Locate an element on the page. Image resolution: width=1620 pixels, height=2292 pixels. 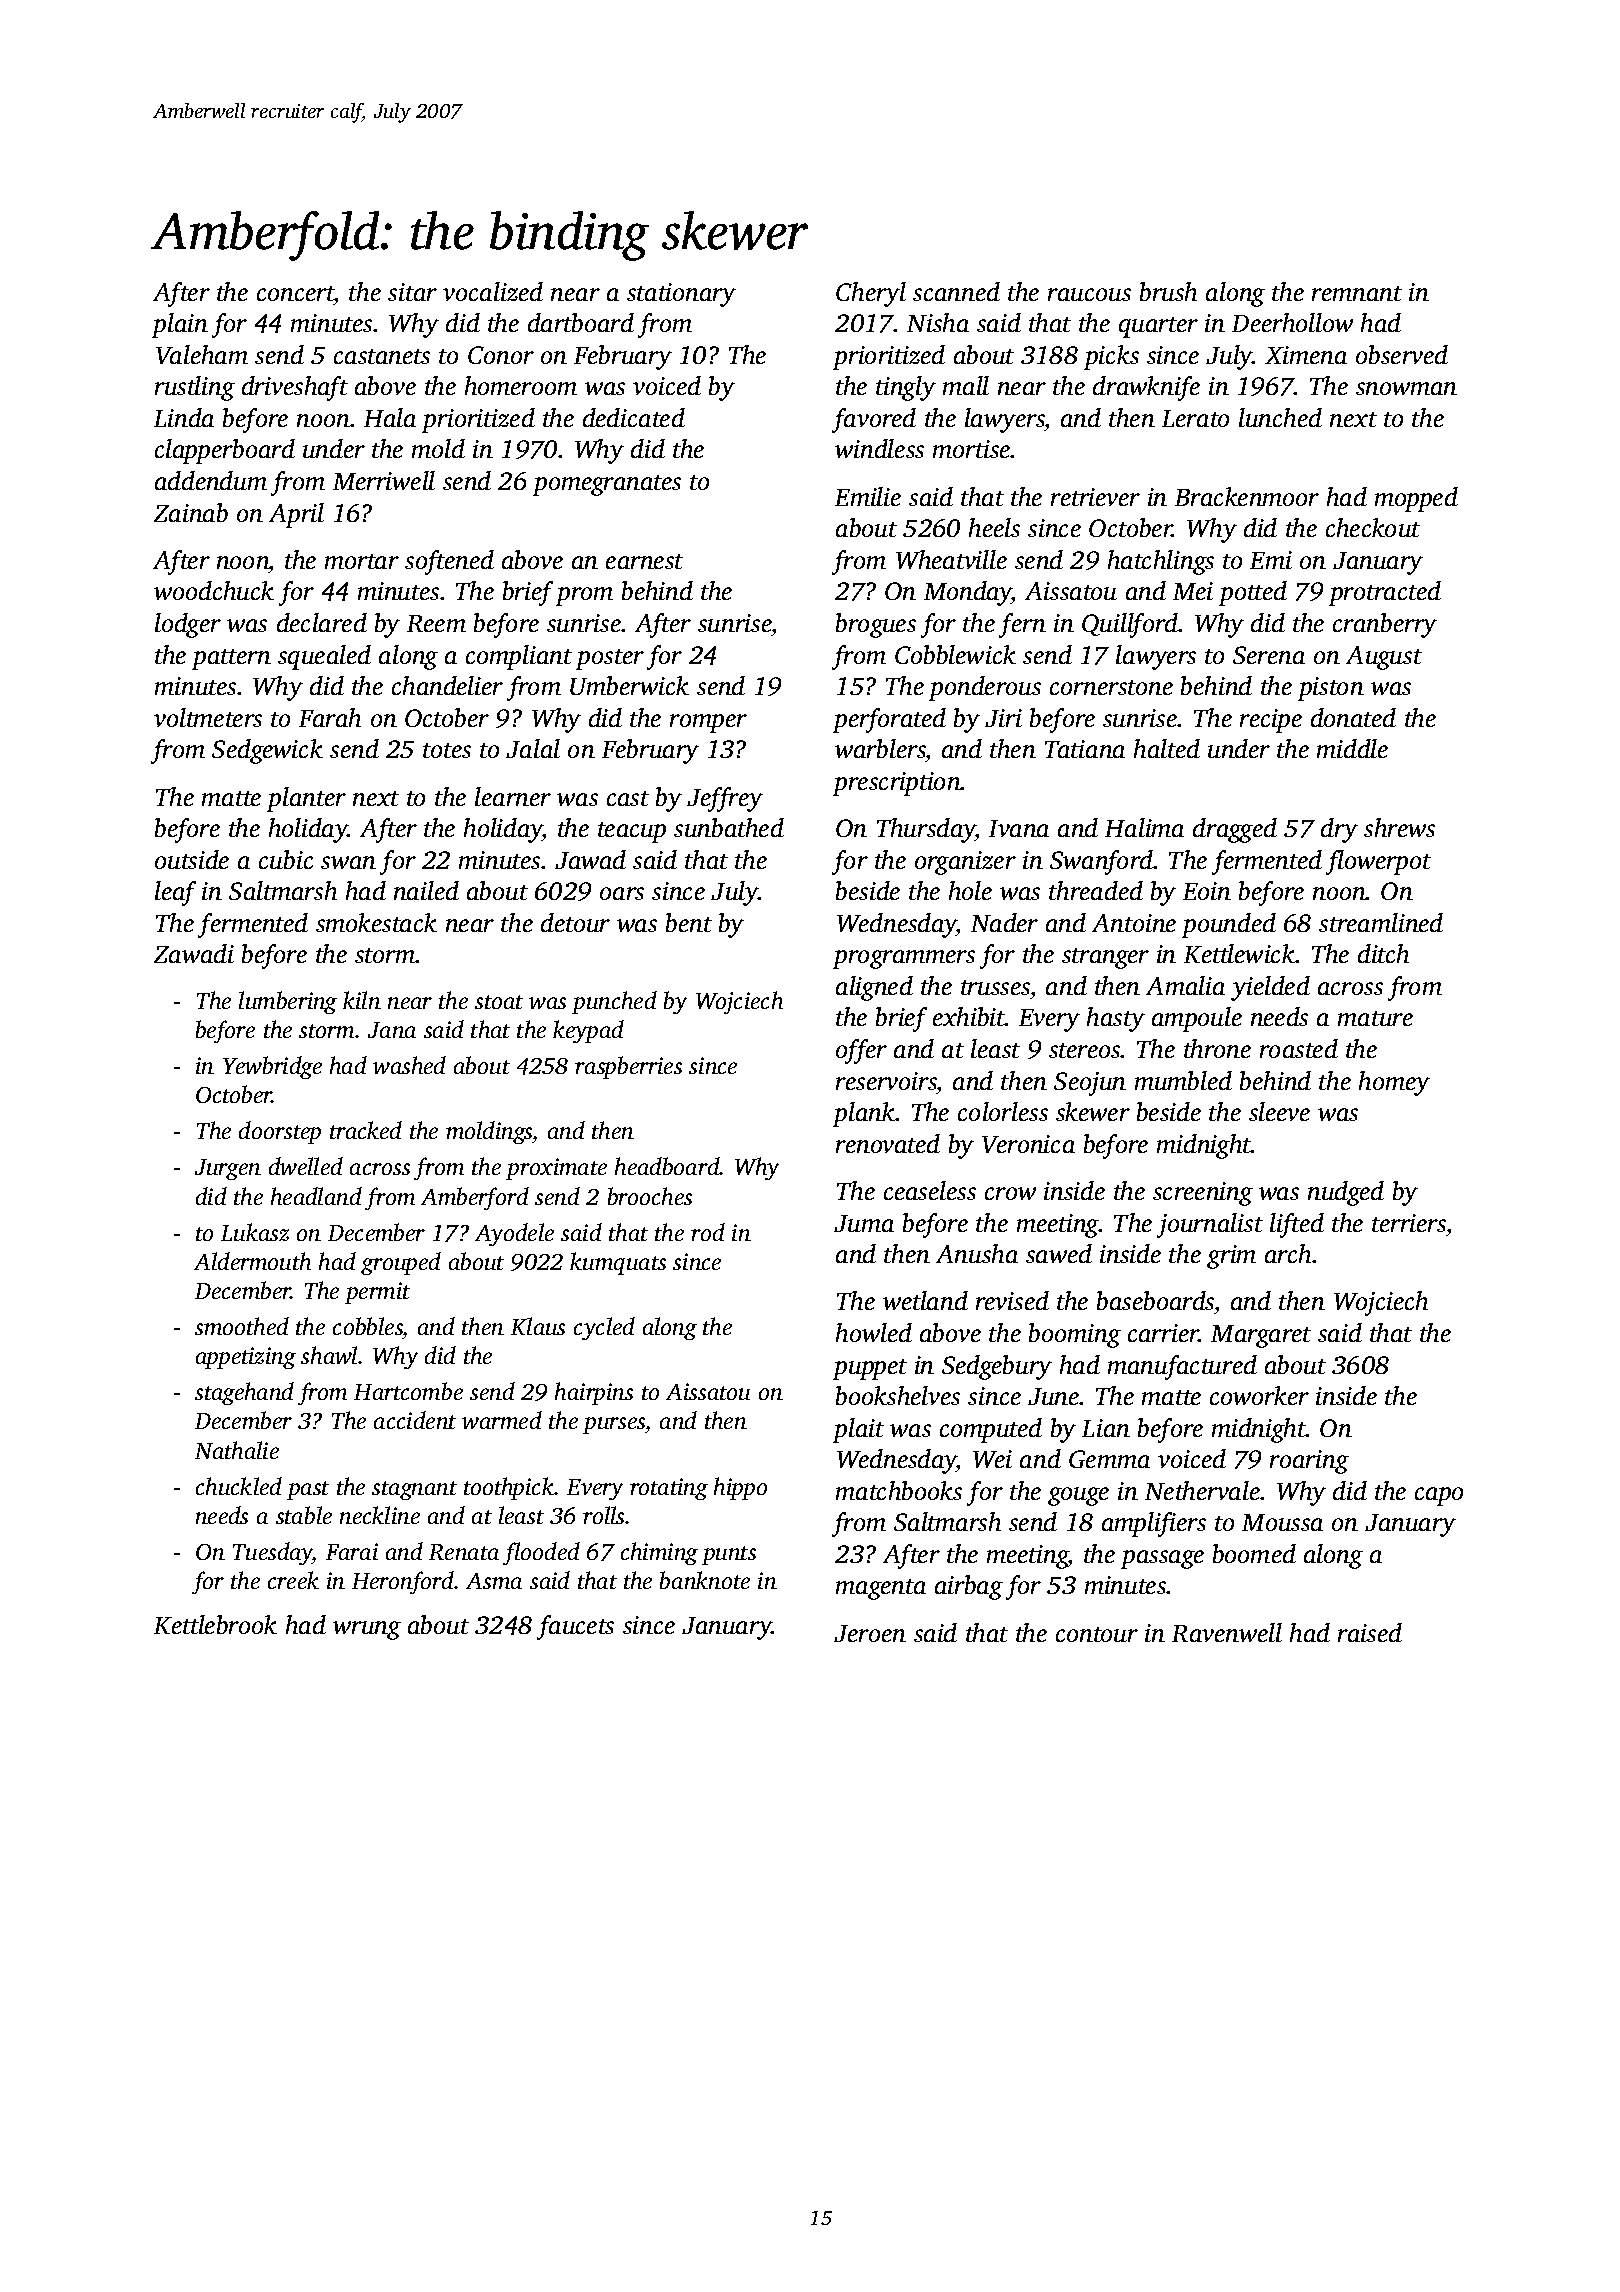
driveshaft is located at coordinates (295, 388).
